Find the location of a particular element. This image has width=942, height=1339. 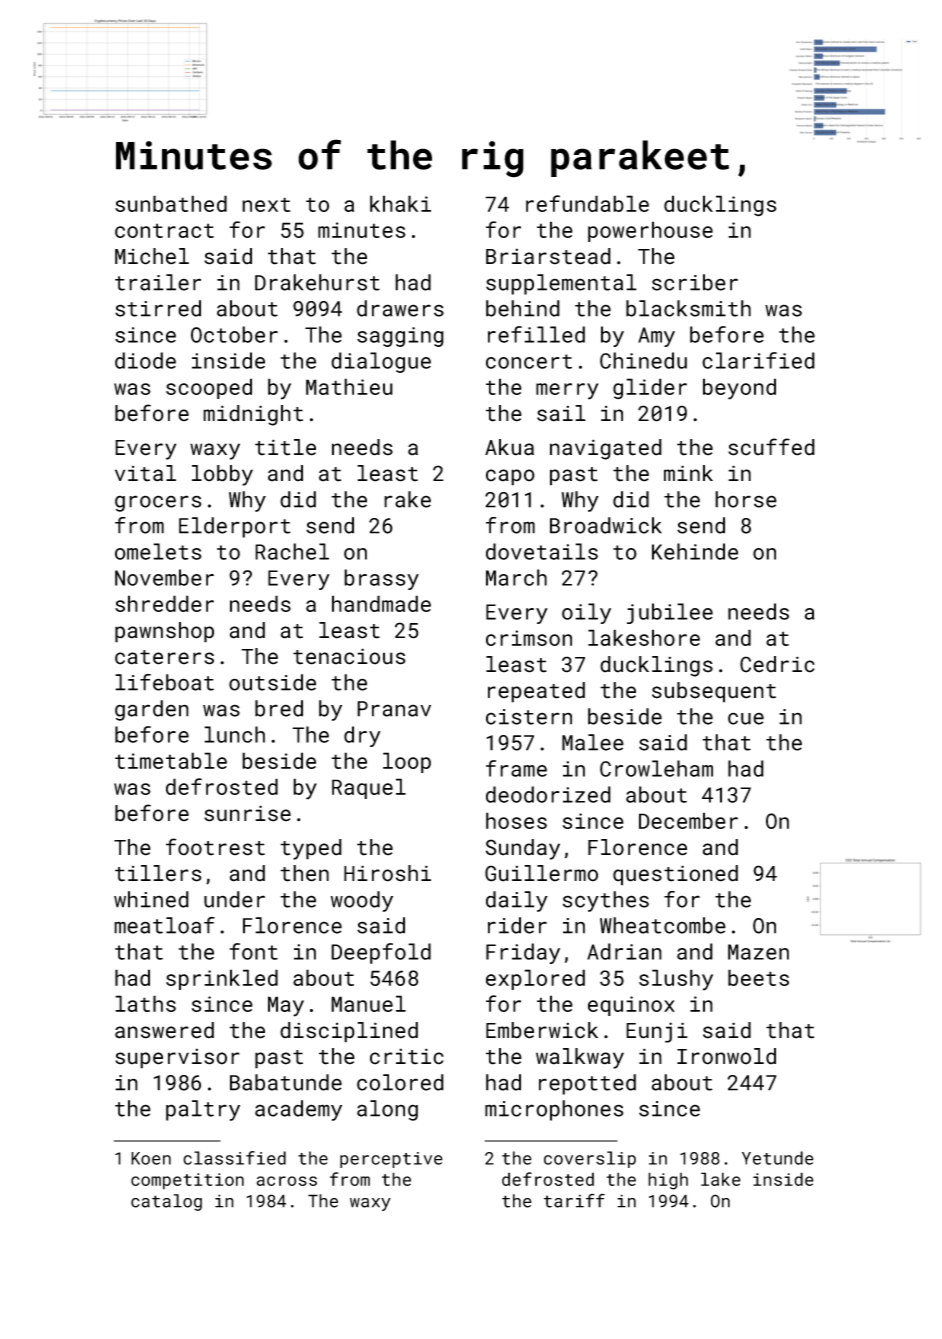

supervisor is located at coordinates (177, 1058).
